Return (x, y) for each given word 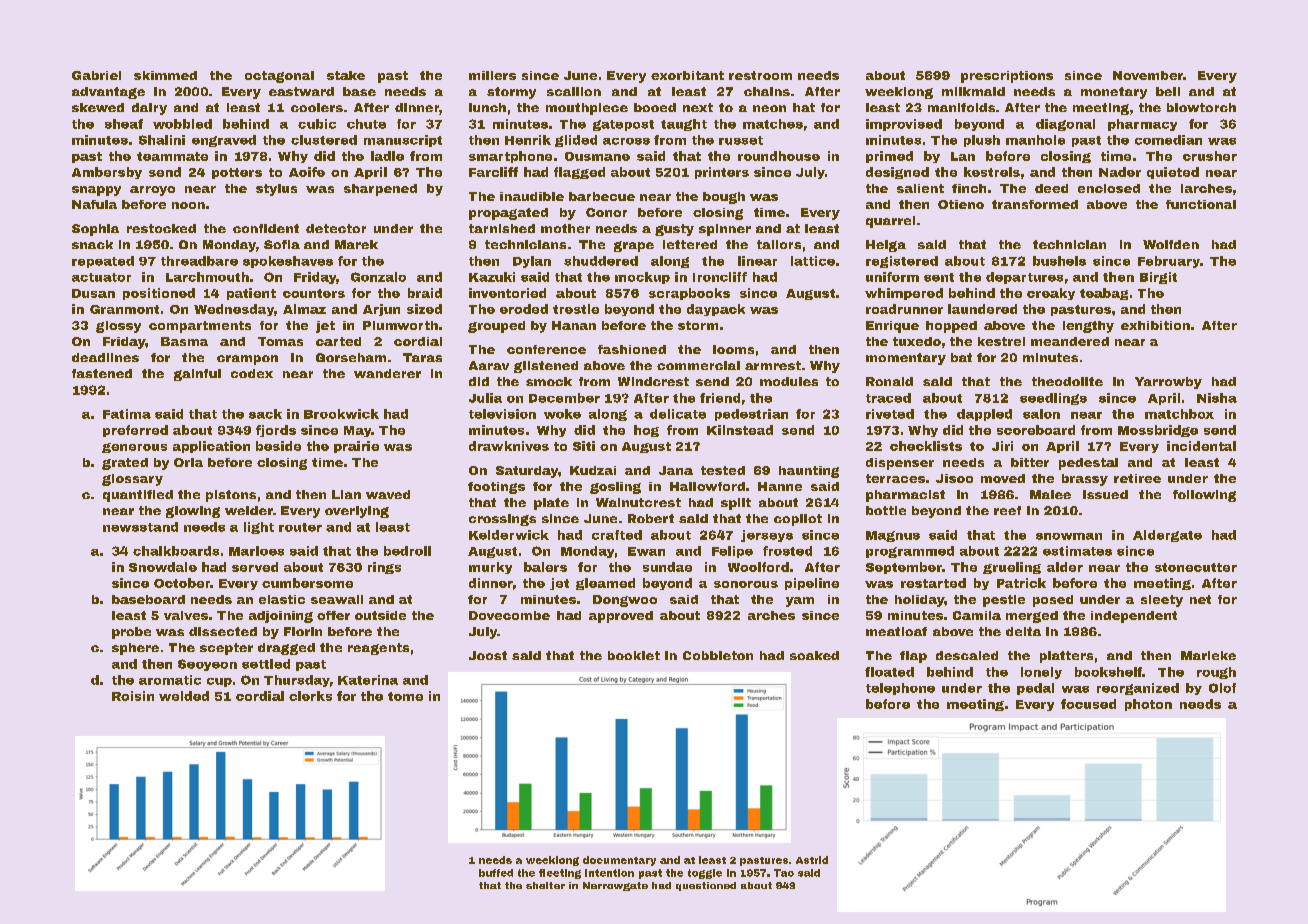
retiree (1137, 478)
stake (346, 75)
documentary (619, 861)
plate (551, 504)
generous (134, 448)
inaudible (532, 196)
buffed (496, 873)
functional (1201, 204)
